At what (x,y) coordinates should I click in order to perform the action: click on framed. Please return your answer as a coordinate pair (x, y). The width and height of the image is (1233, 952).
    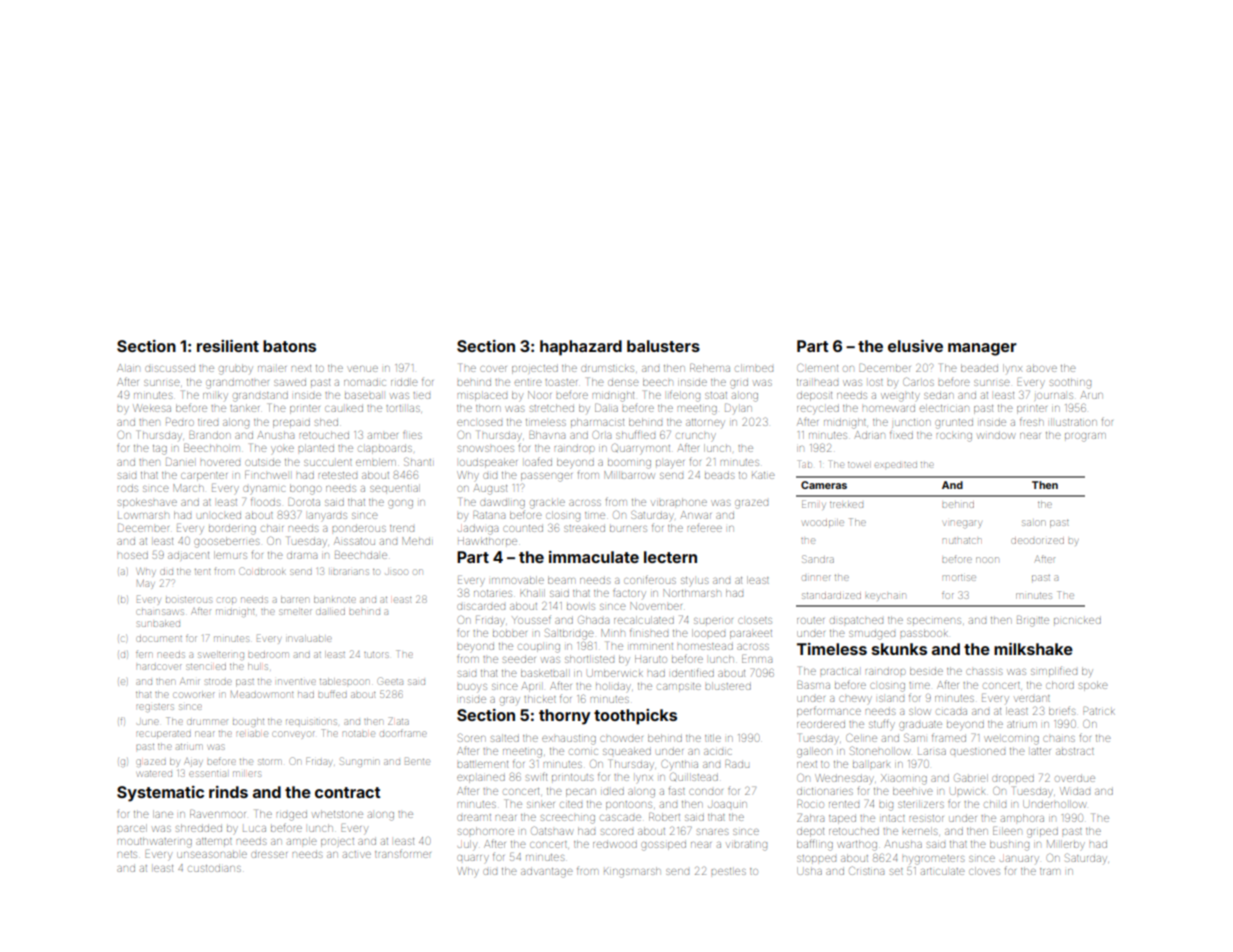
    Looking at the image, I should click on (949, 737).
